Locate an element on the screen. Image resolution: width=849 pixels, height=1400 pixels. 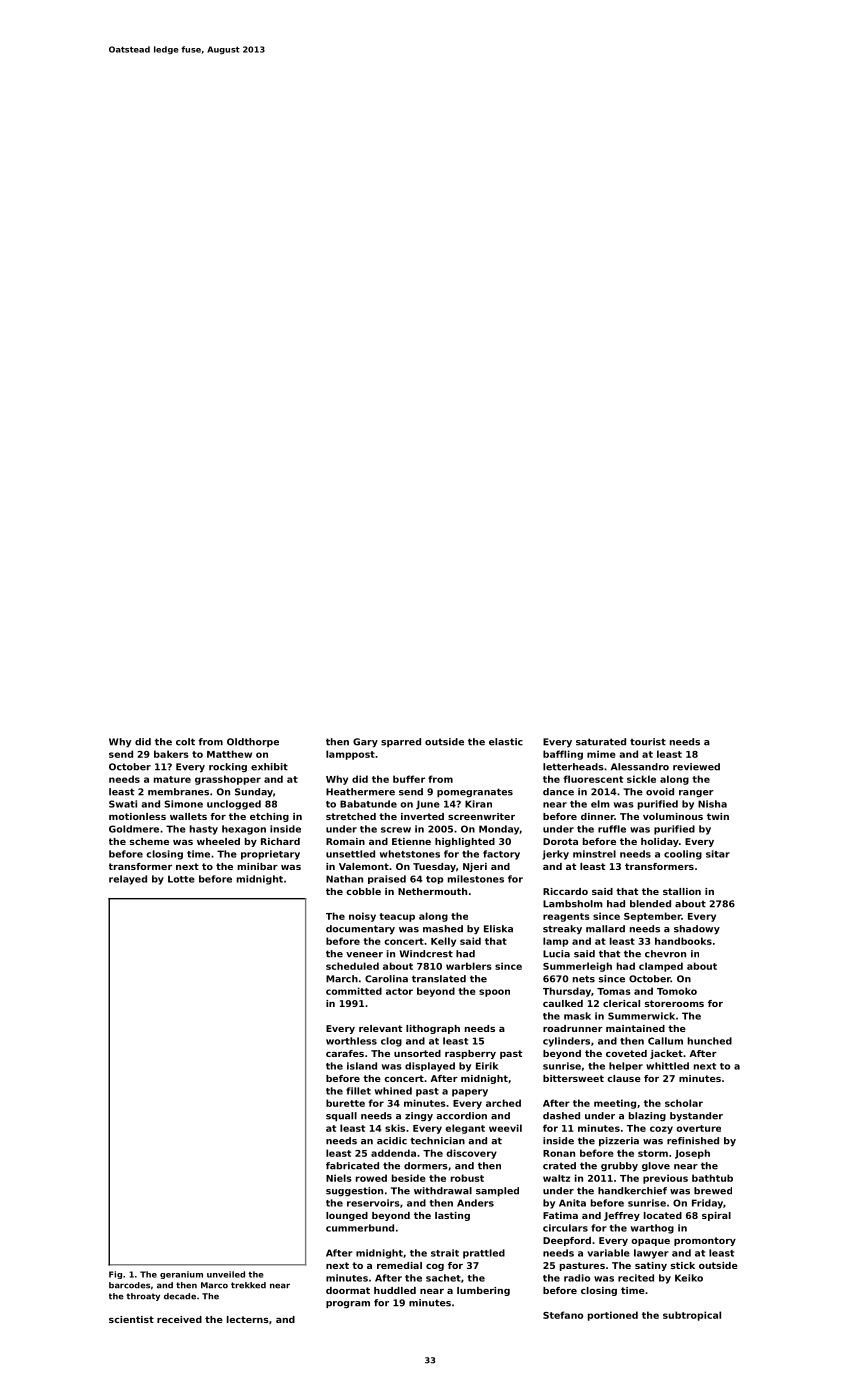
pomegranates is located at coordinates (475, 792).
